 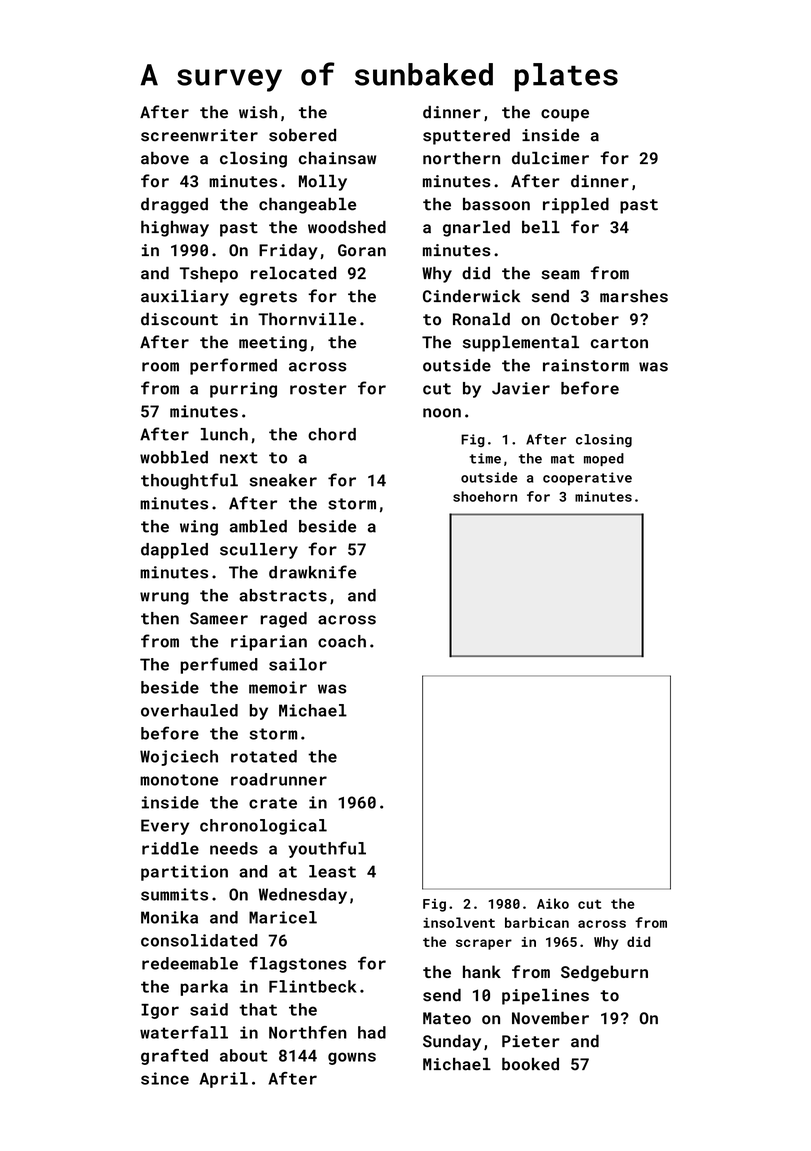 I want to click on highway, so click(x=175, y=228).
